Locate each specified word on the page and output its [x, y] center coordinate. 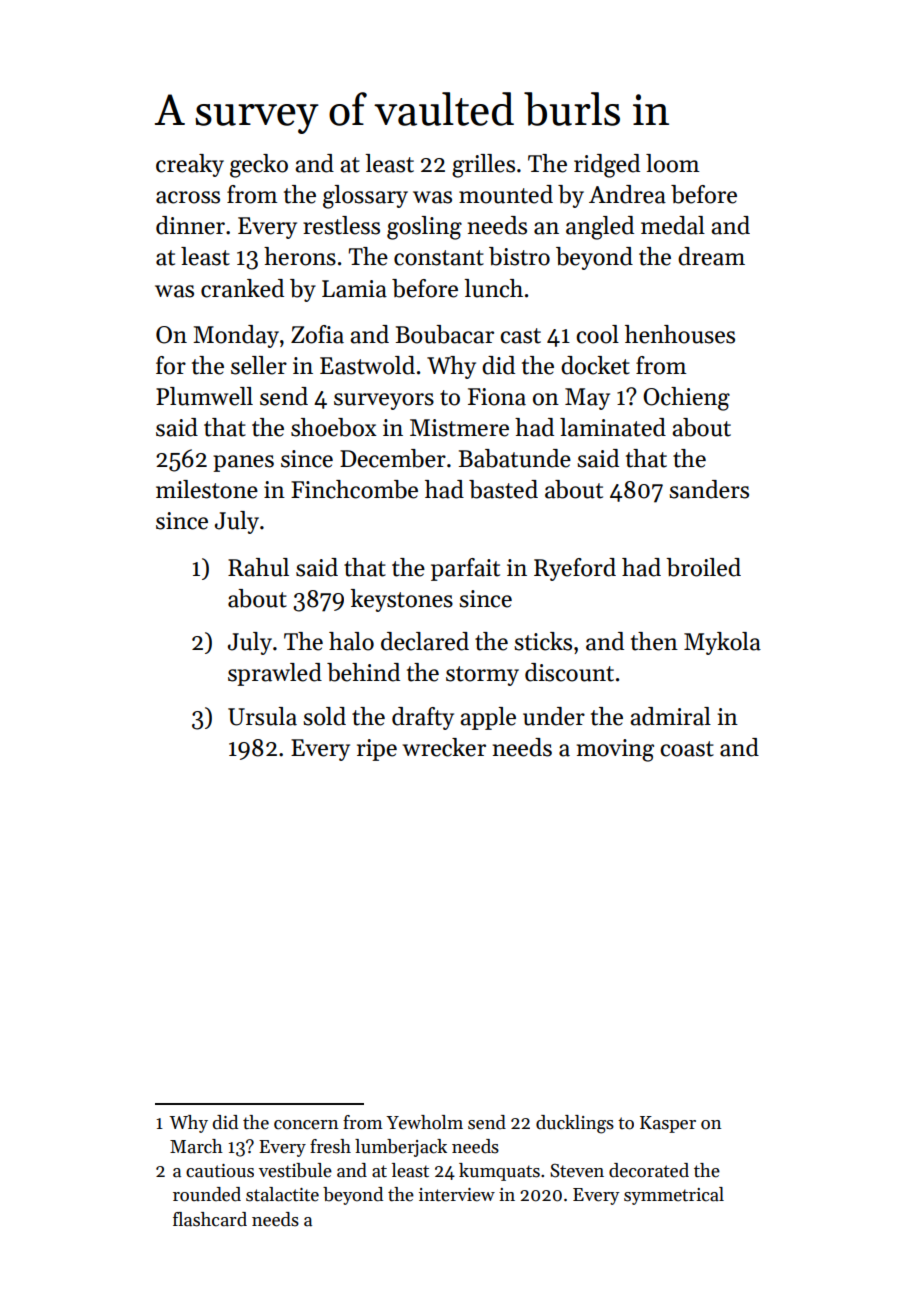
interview [457, 1195]
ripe [377, 750]
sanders [709, 489]
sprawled [275, 674]
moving [615, 750]
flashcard [210, 1219]
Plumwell [204, 396]
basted [503, 489]
